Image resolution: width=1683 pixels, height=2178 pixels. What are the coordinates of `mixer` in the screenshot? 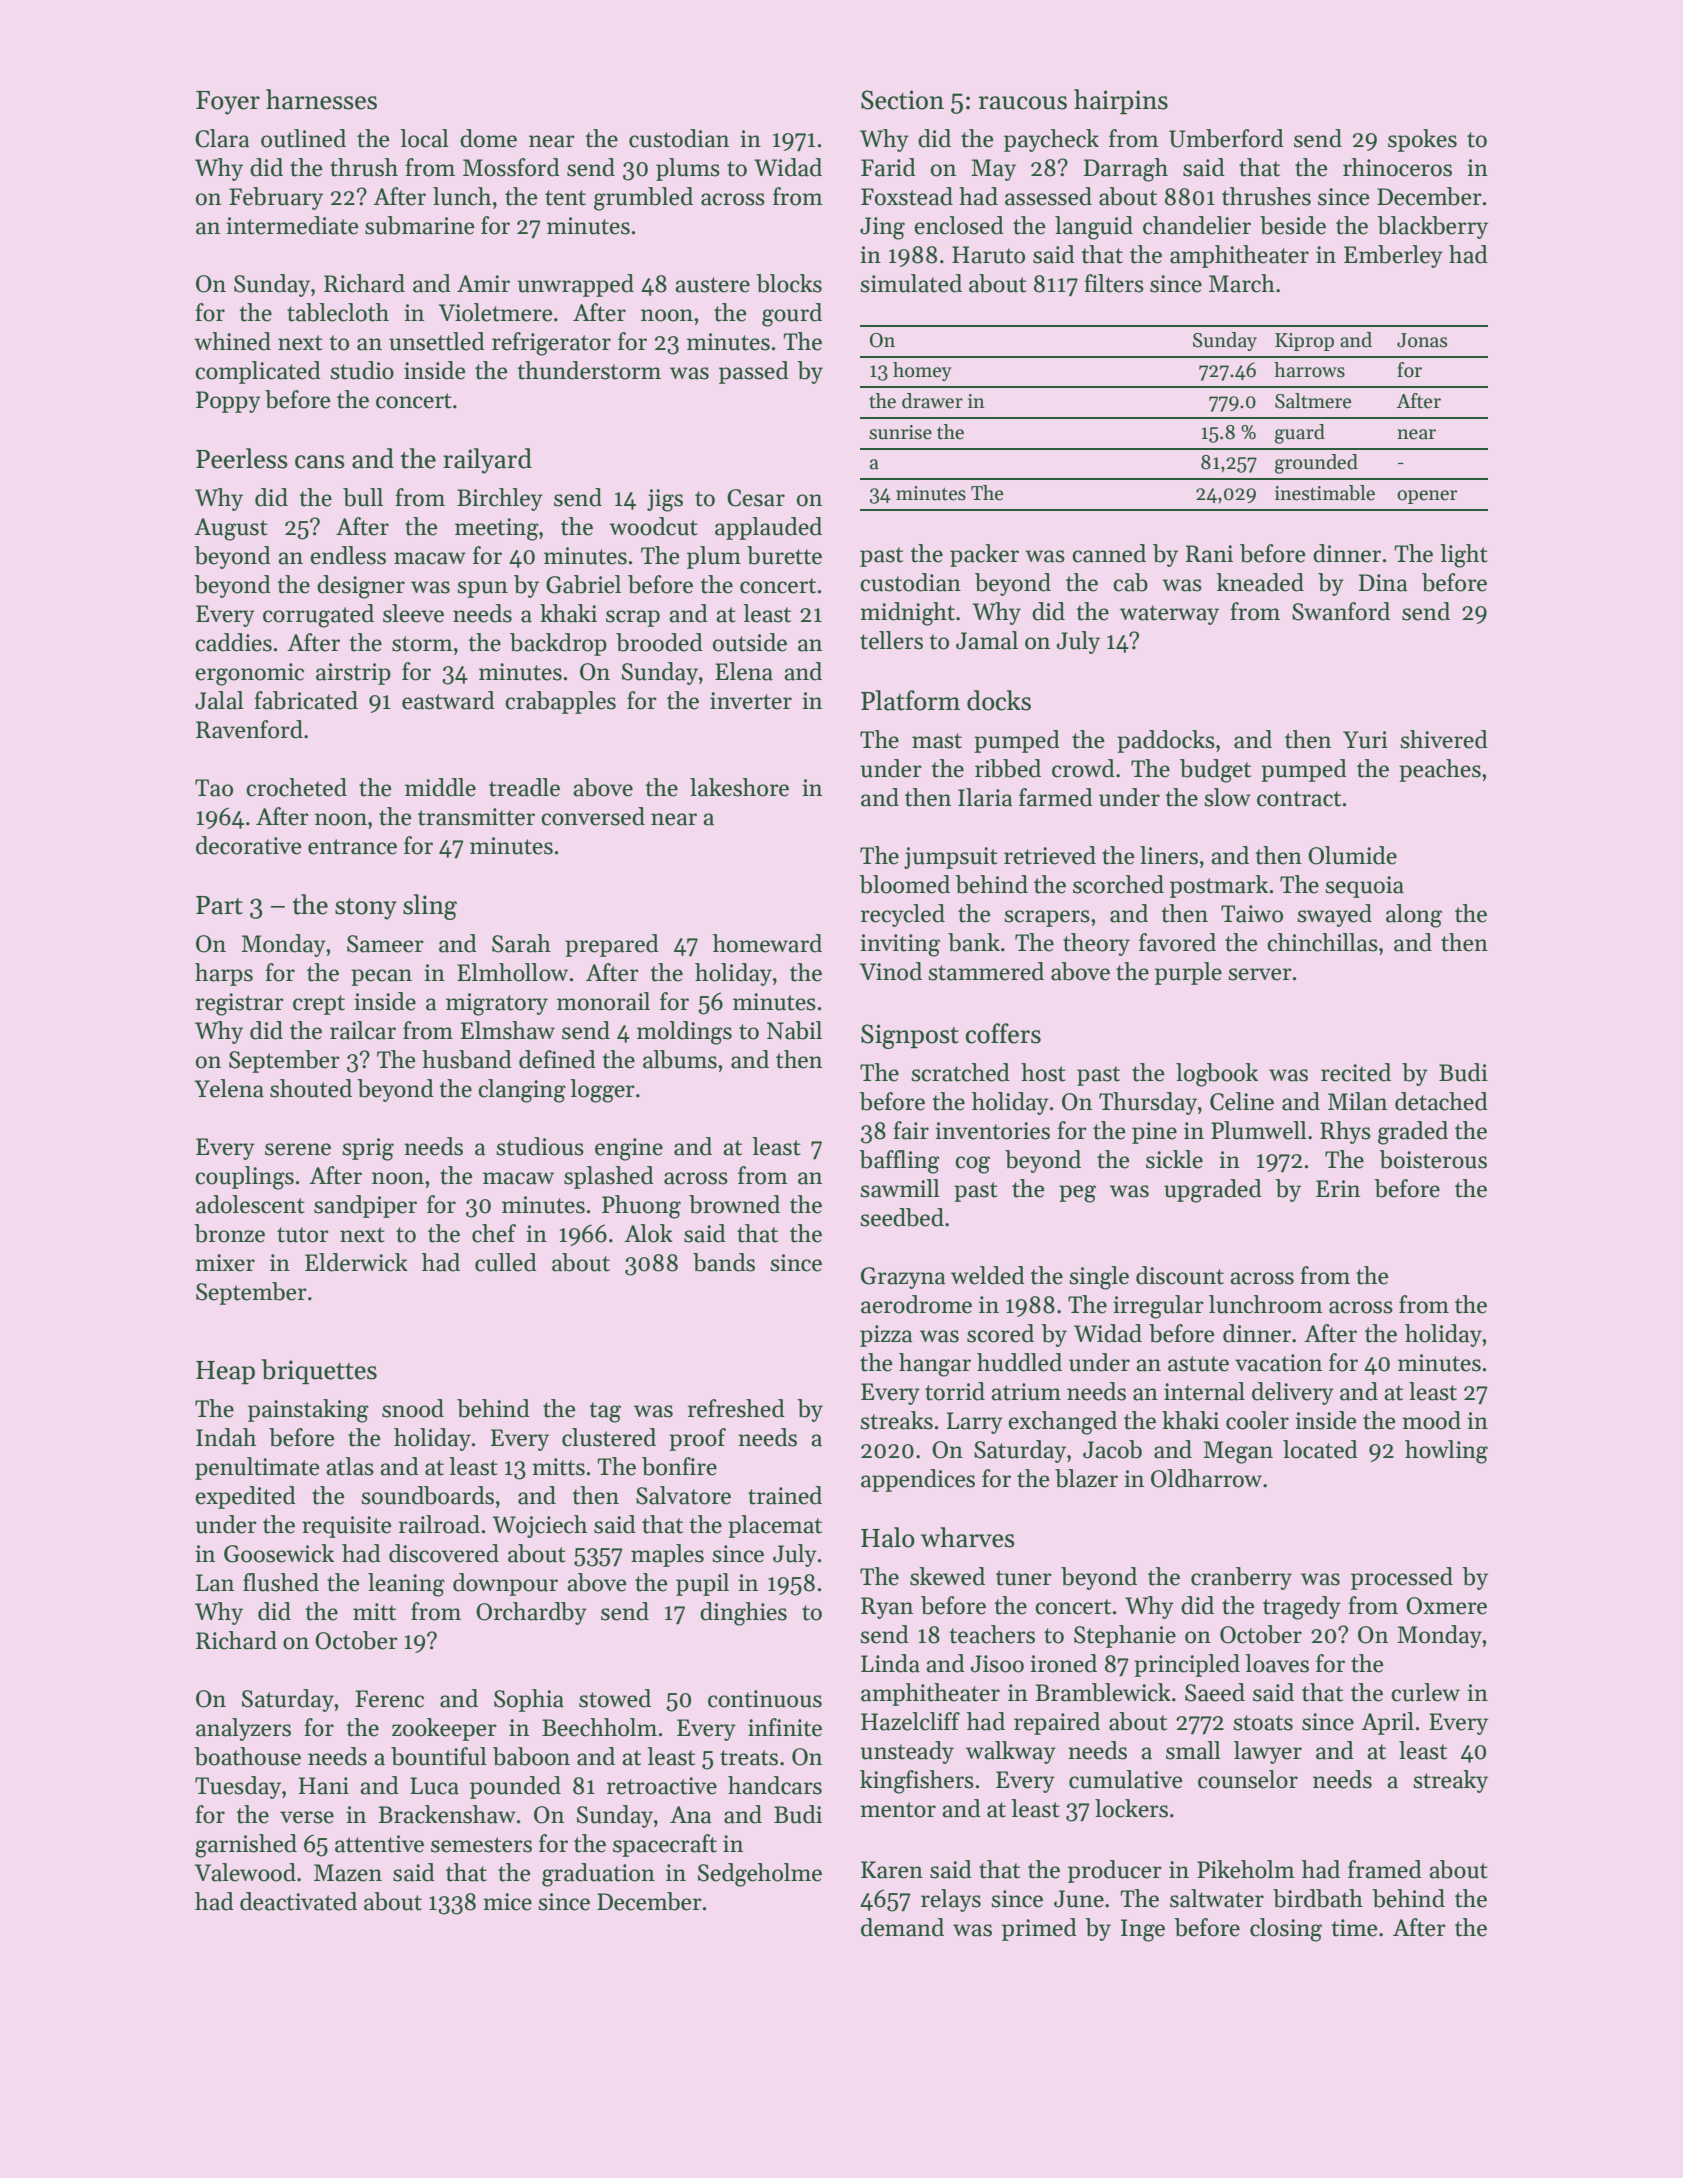 It's located at (225, 1263).
